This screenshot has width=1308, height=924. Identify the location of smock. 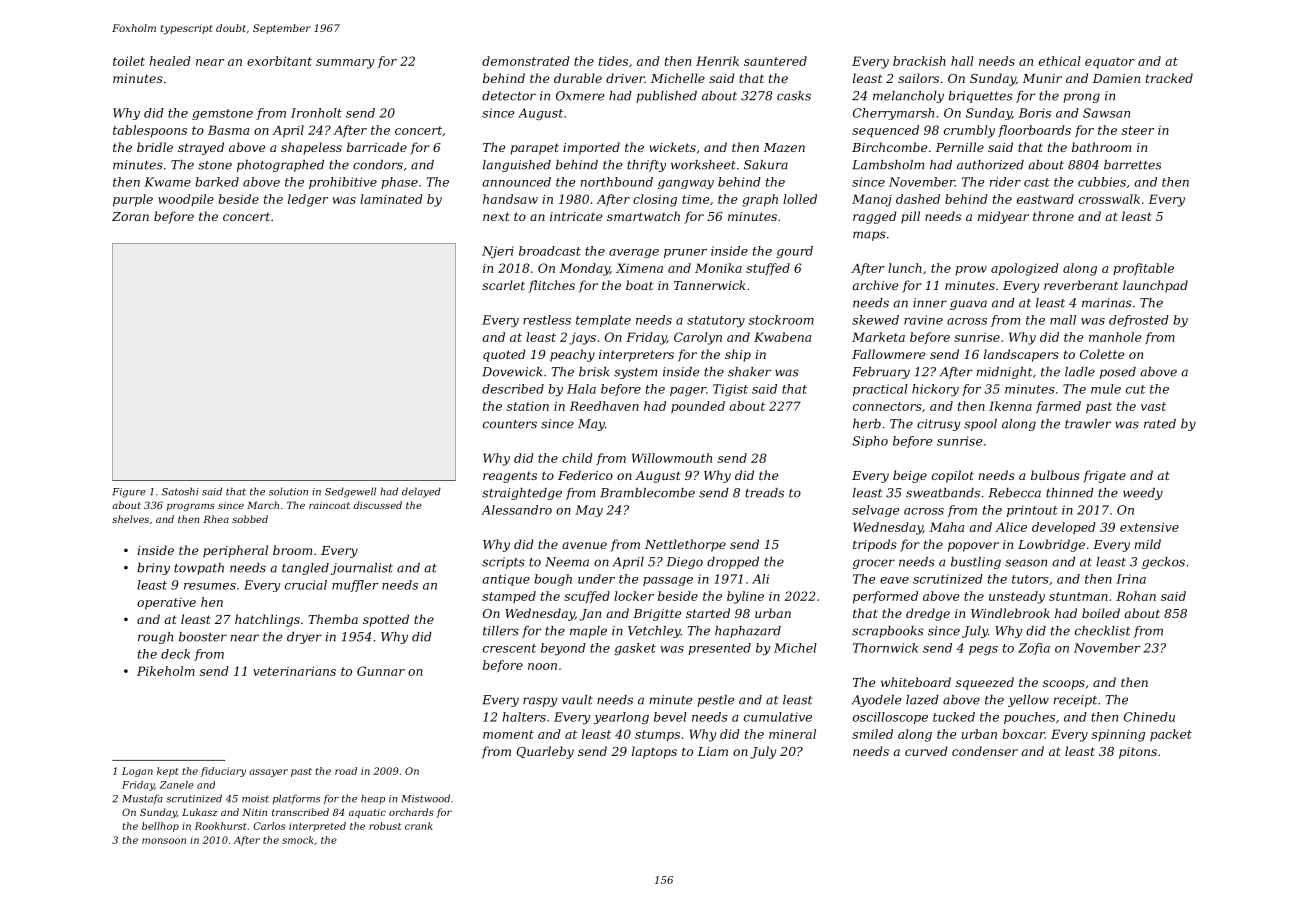
(298, 840).
